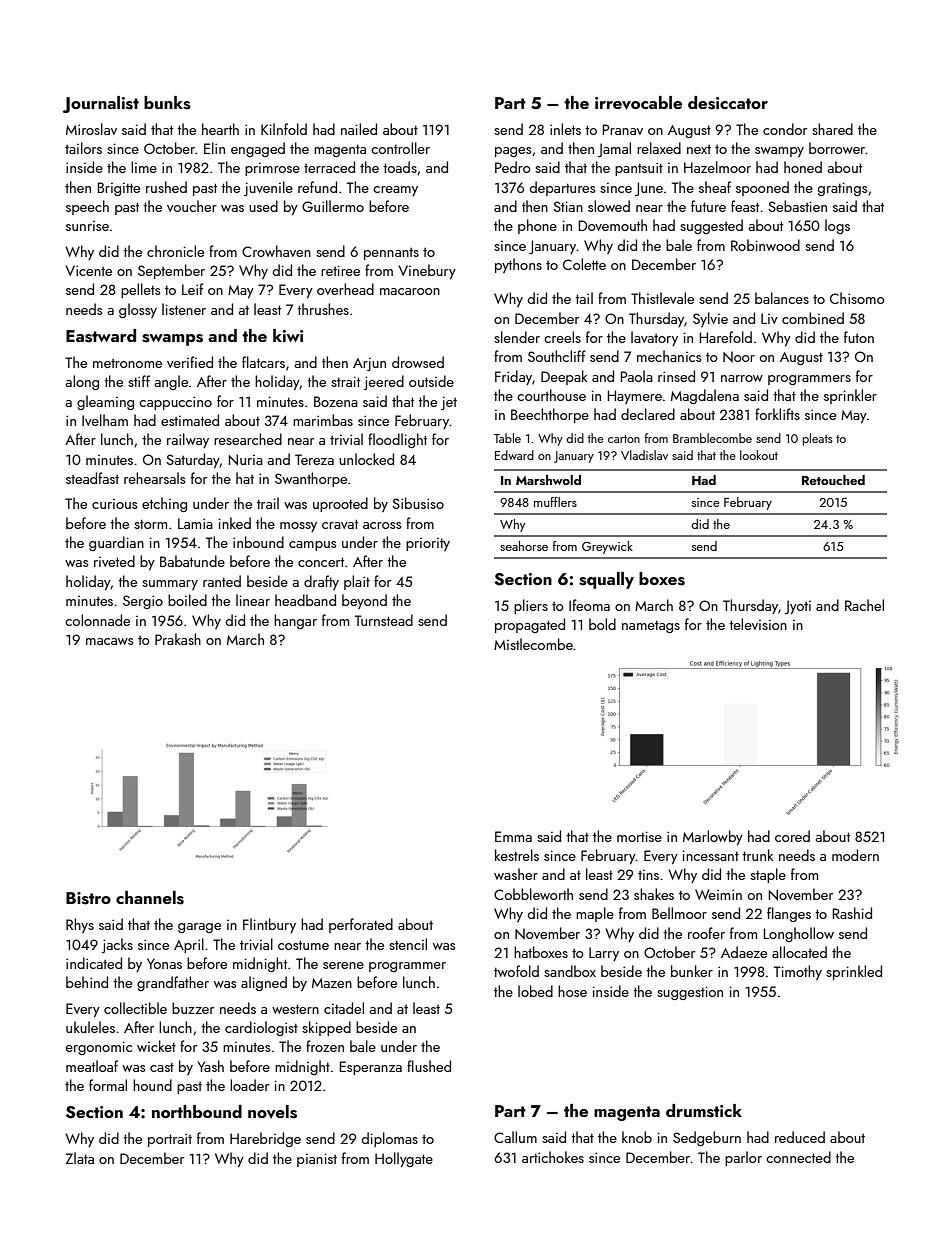 The image size is (952, 1233). What do you see at coordinates (557, 356) in the screenshot?
I see `Southcliff` at bounding box center [557, 356].
